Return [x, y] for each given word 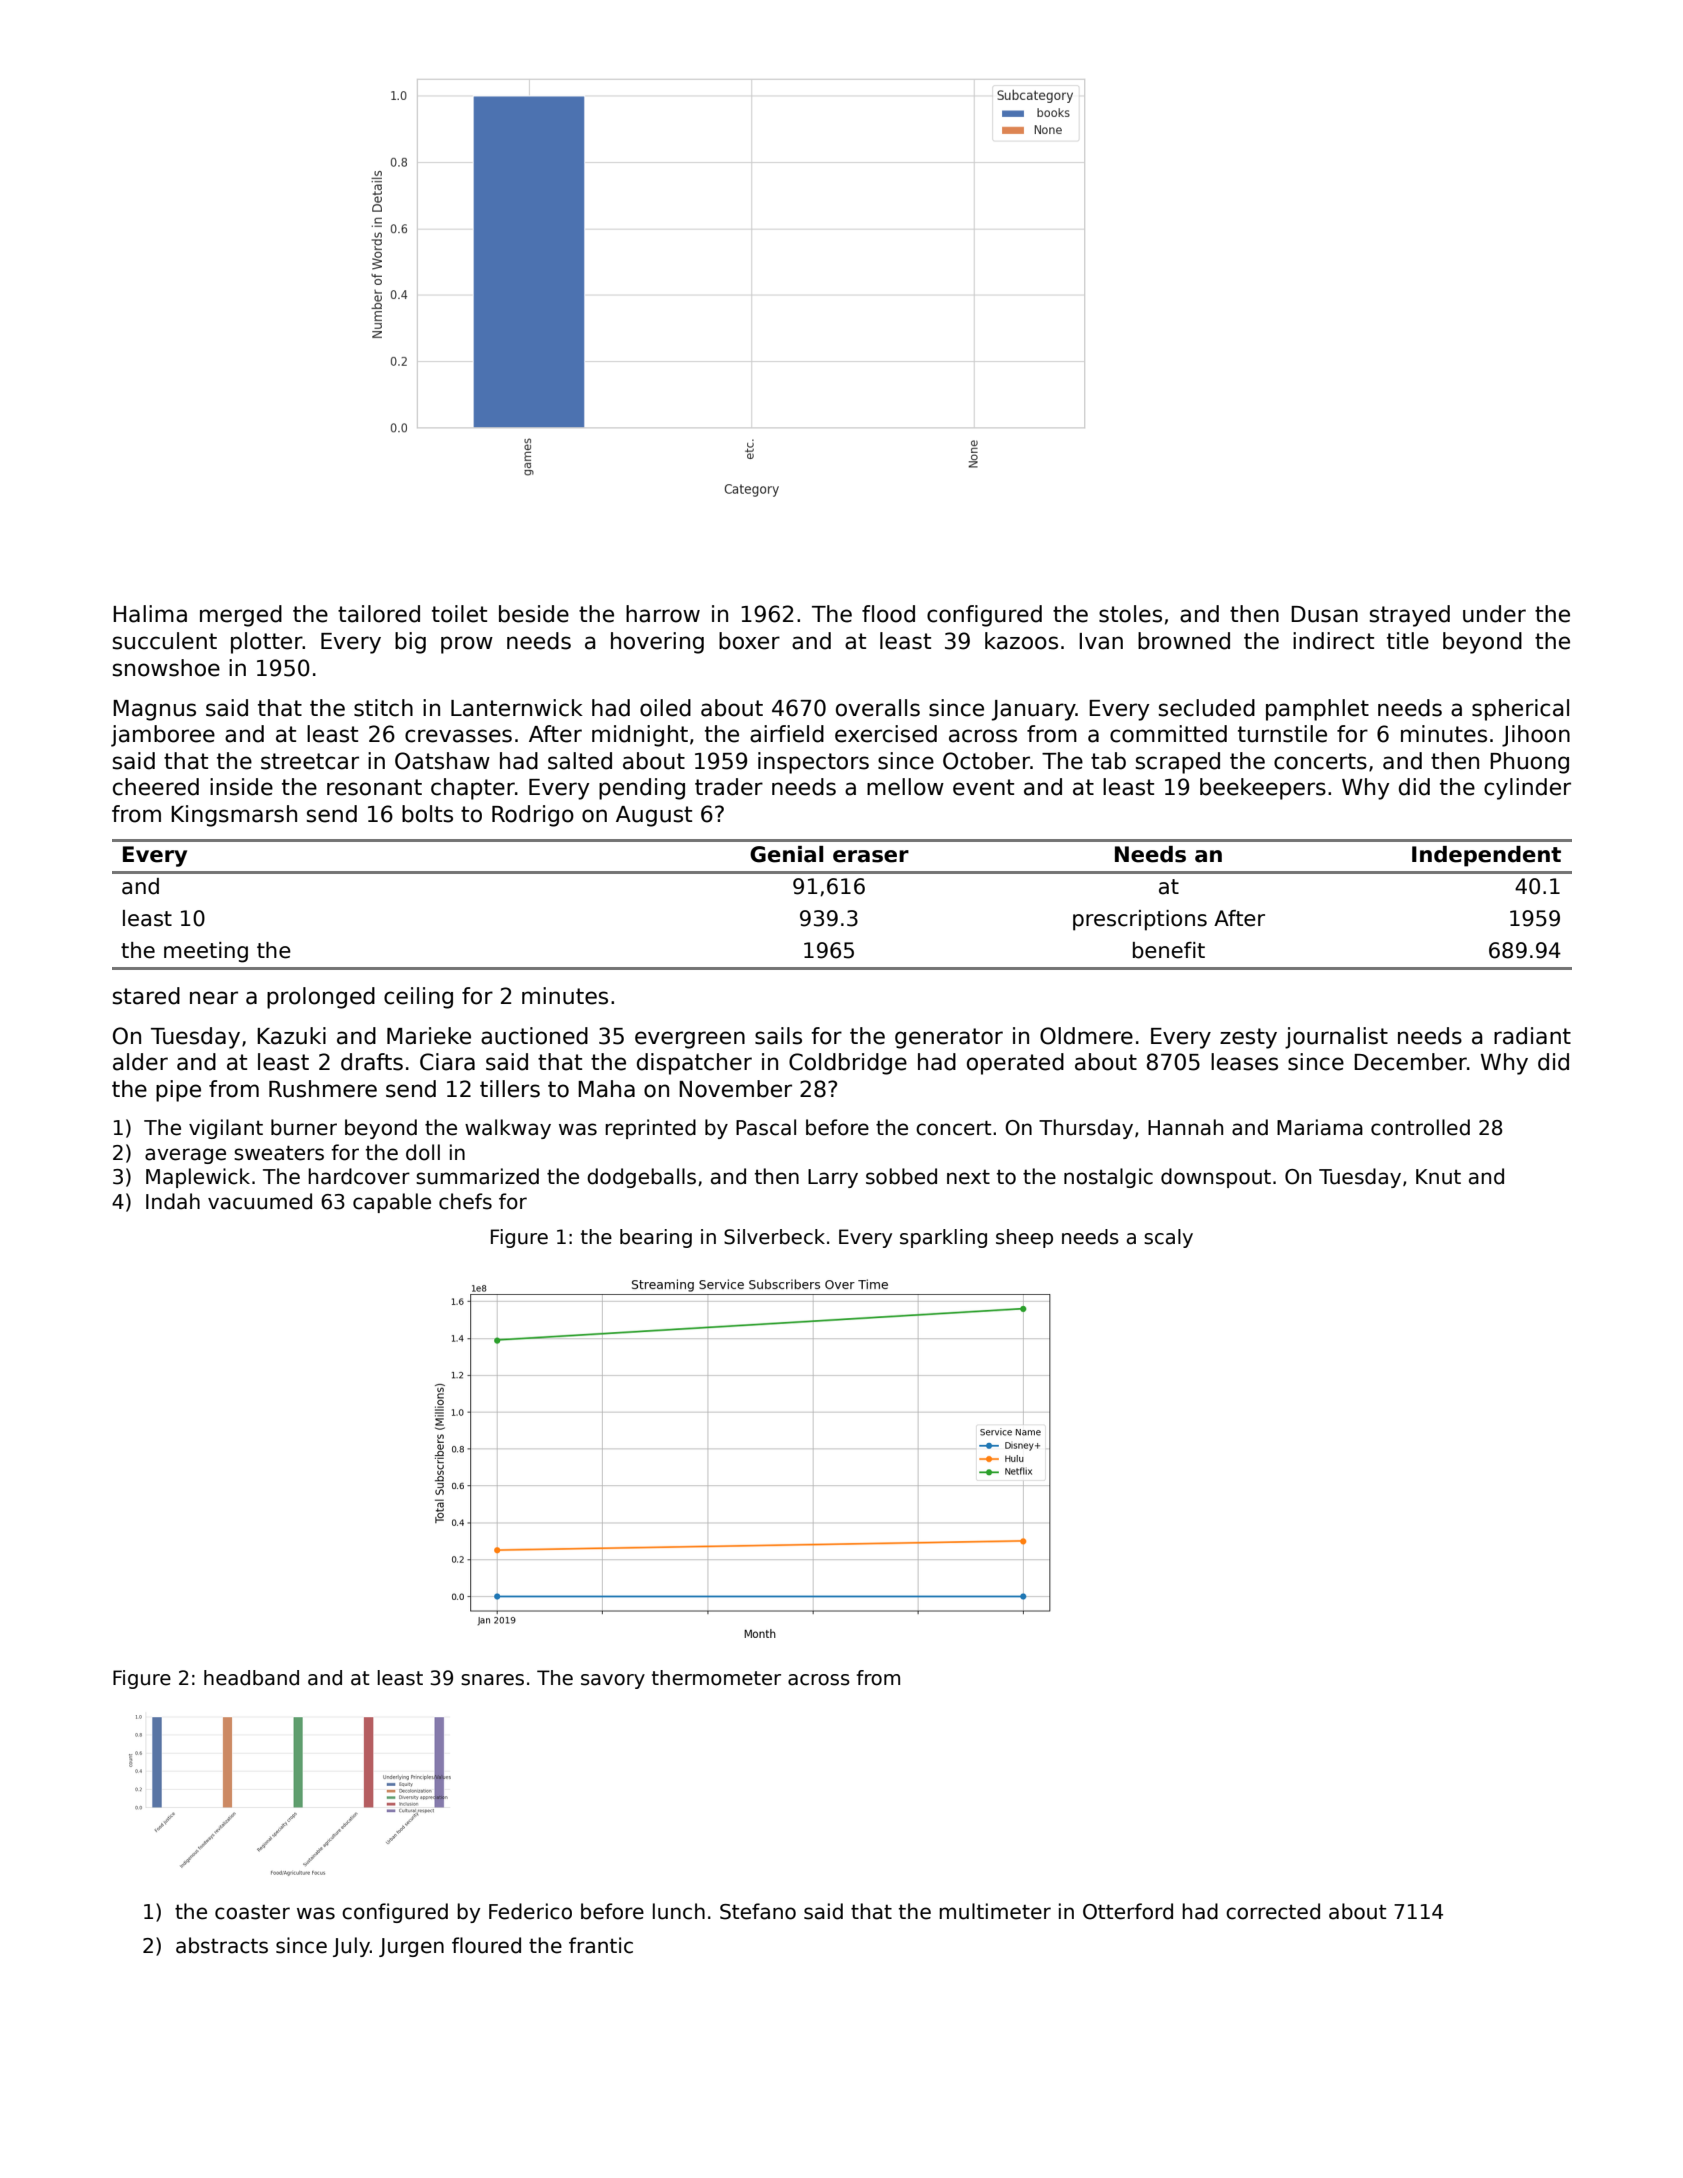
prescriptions [1140, 920]
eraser [871, 856]
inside [241, 787]
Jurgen [411, 1947]
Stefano [758, 1911]
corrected [1273, 1911]
